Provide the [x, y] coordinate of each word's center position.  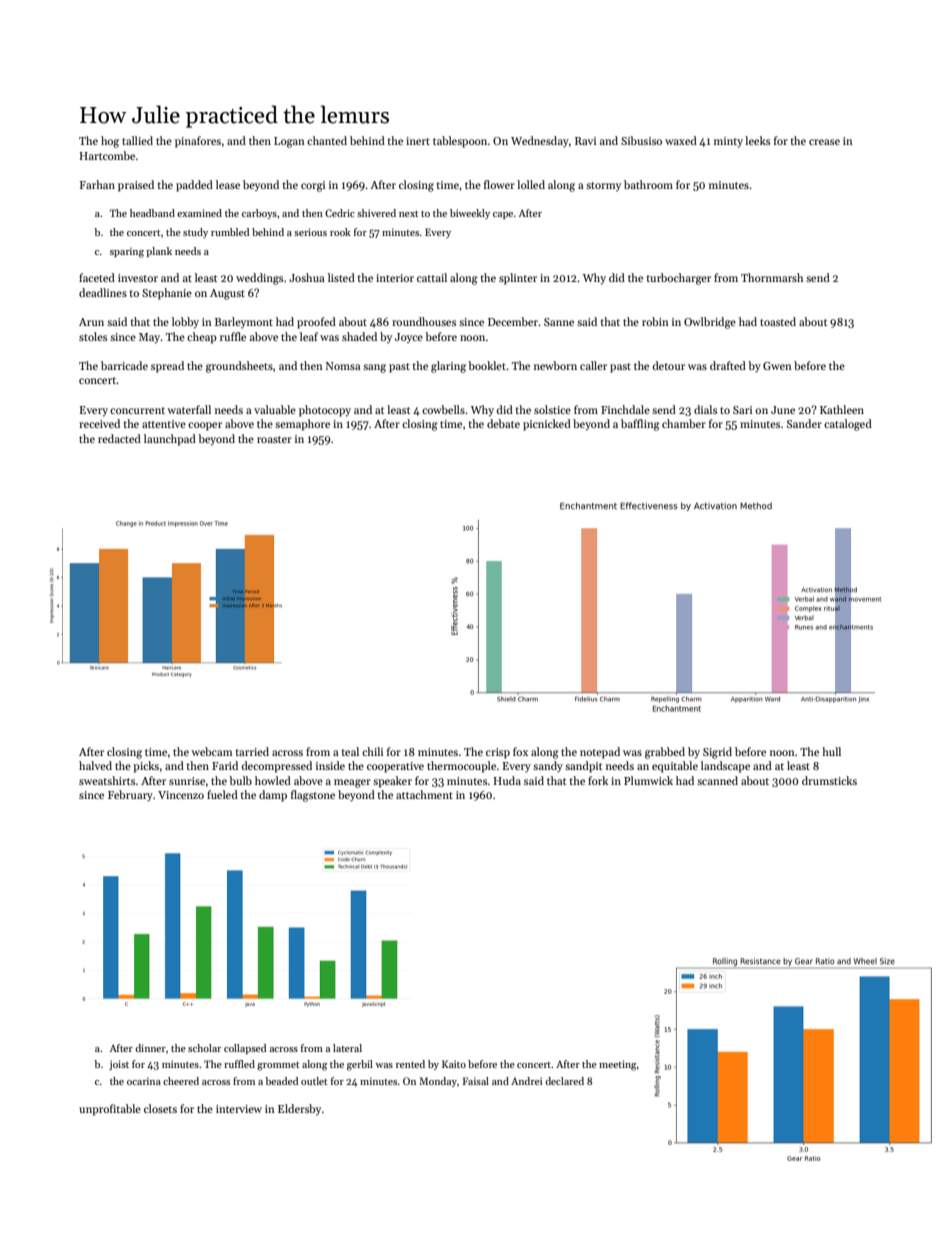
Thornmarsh [772, 277]
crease [824, 142]
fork [598, 780]
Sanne [559, 322]
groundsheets [239, 367]
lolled [531, 184]
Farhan [97, 184]
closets [160, 1108]
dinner [150, 1048]
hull [831, 751]
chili [372, 751]
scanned [717, 780]
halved [95, 765]
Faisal [476, 1081]
